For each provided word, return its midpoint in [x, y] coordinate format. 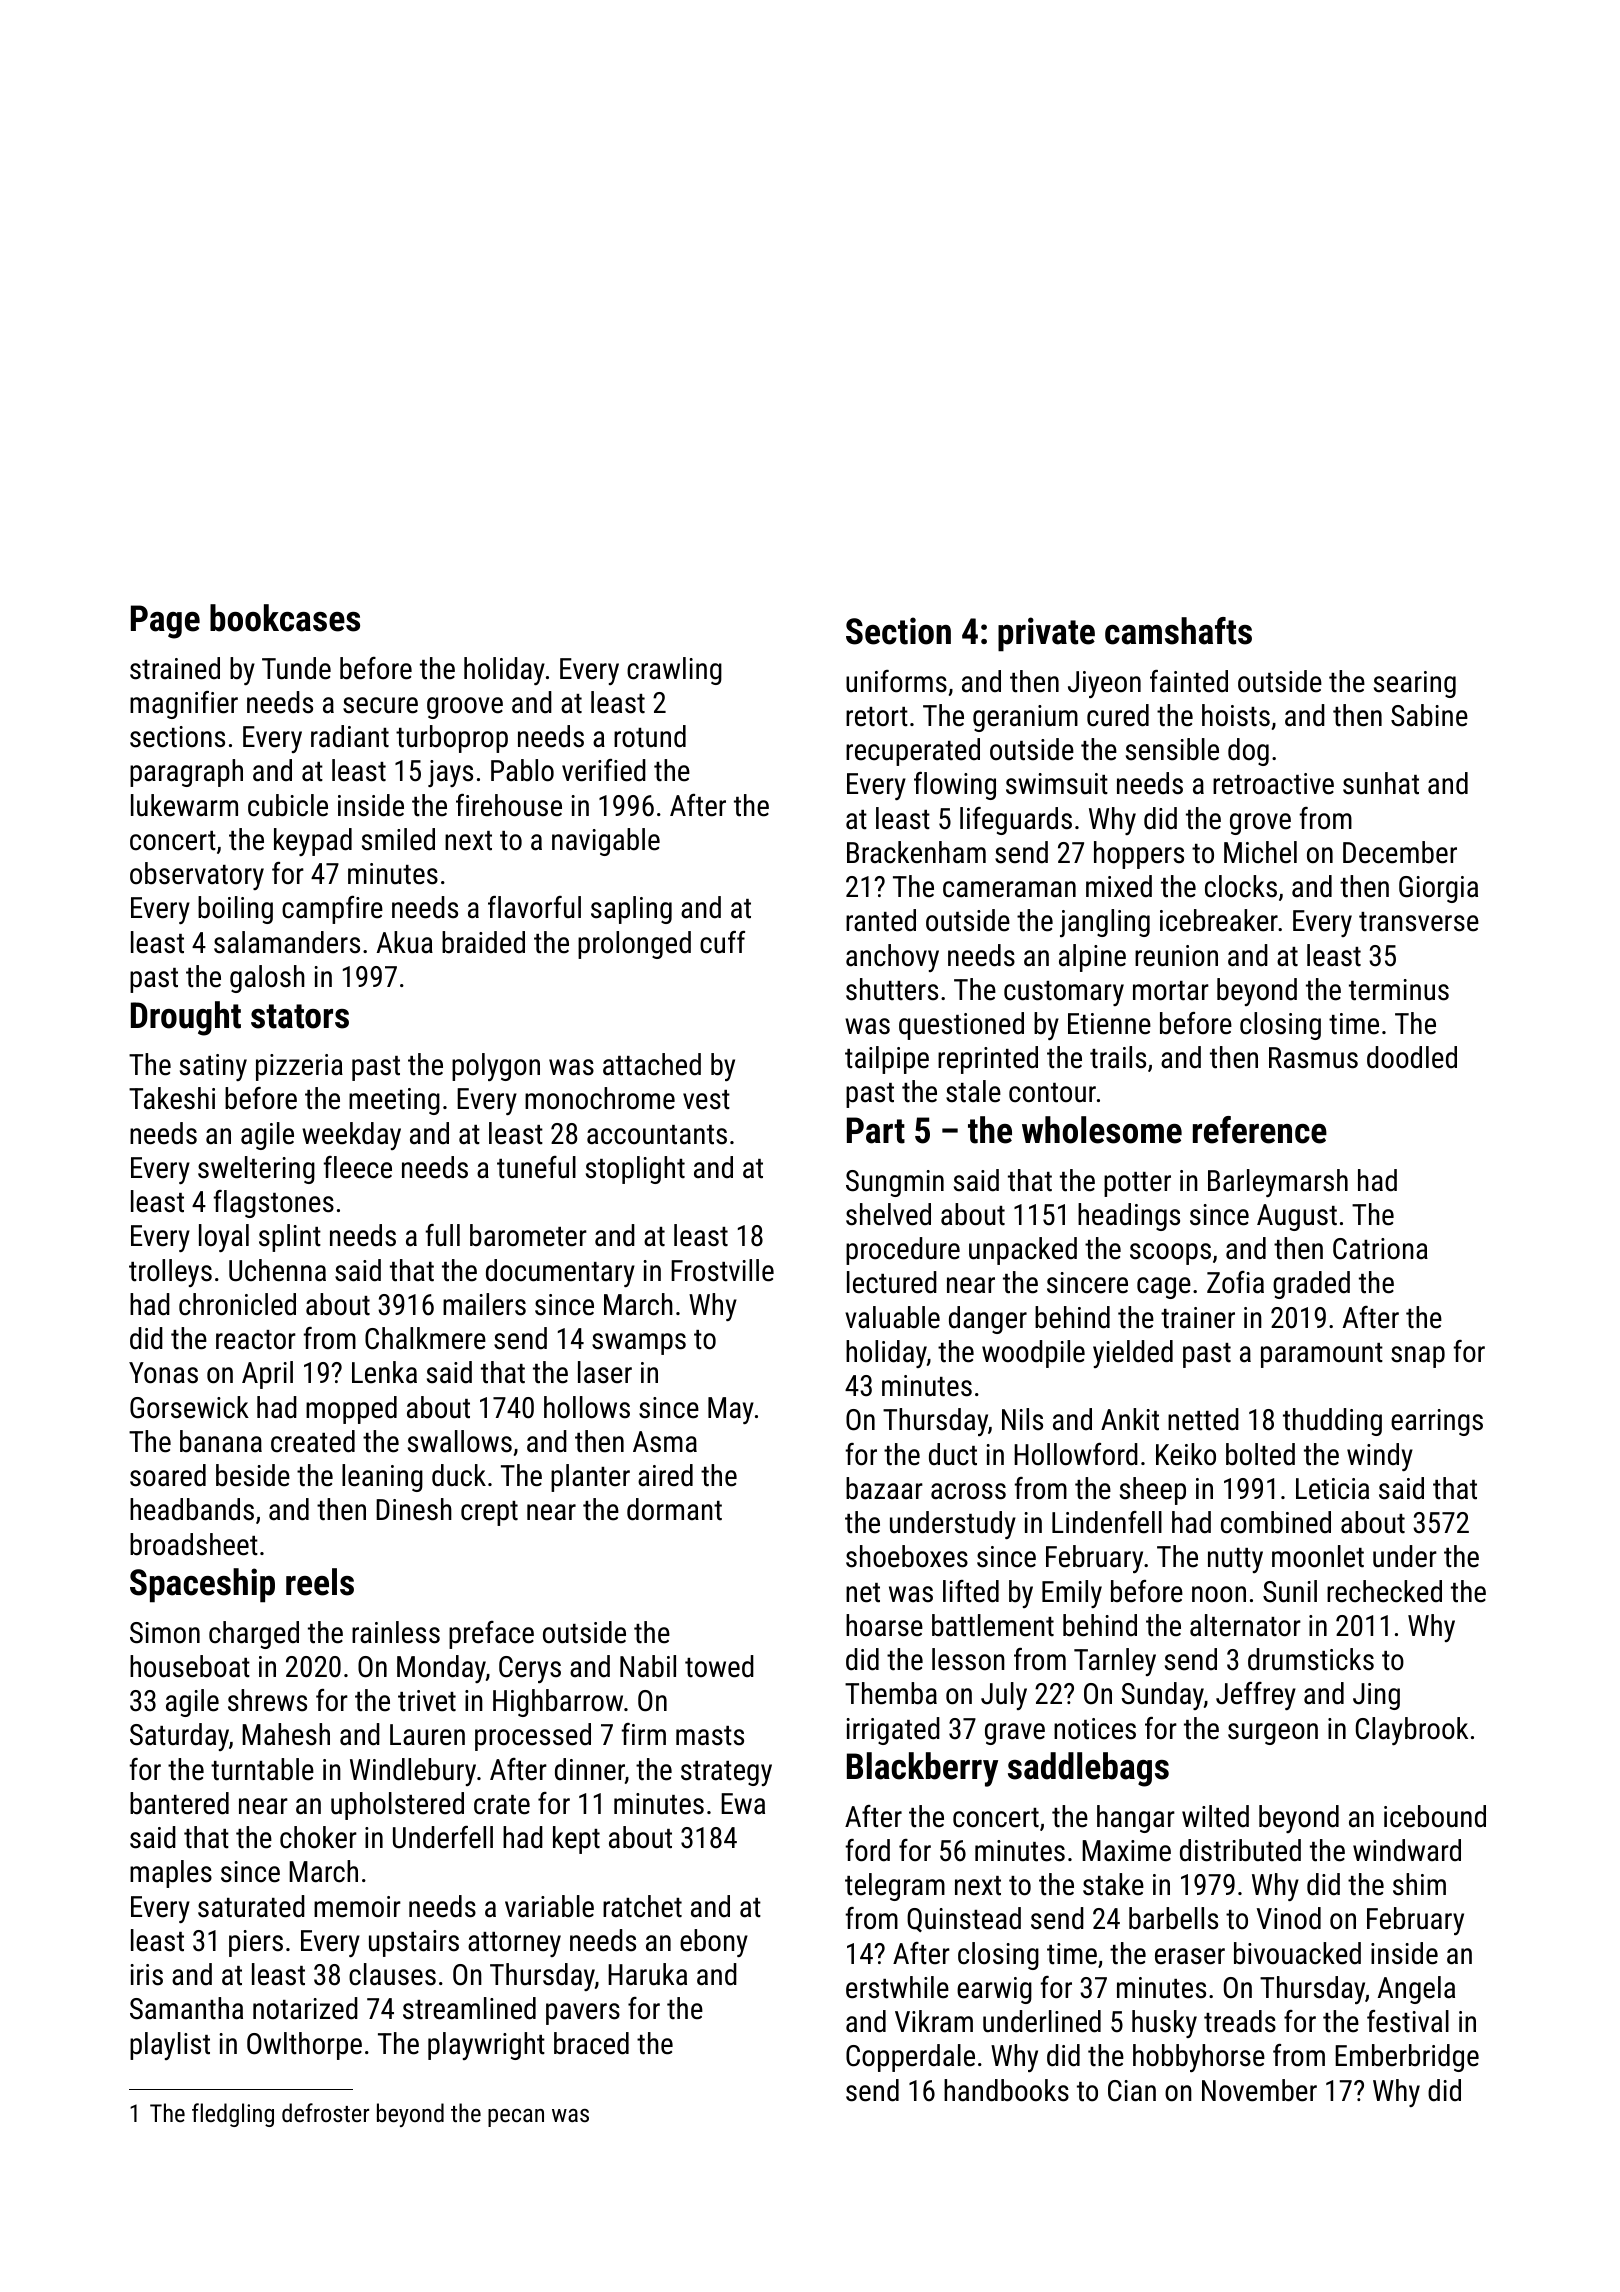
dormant [674, 1509]
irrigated [893, 1731]
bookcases [285, 618]
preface [491, 1635]
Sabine [1429, 715]
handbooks [1006, 2090]
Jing [1376, 1696]
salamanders [287, 942]
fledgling [233, 2115]
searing [1415, 684]
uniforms [896, 681]
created [313, 1441]
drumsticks [1311, 1659]
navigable [606, 842]
